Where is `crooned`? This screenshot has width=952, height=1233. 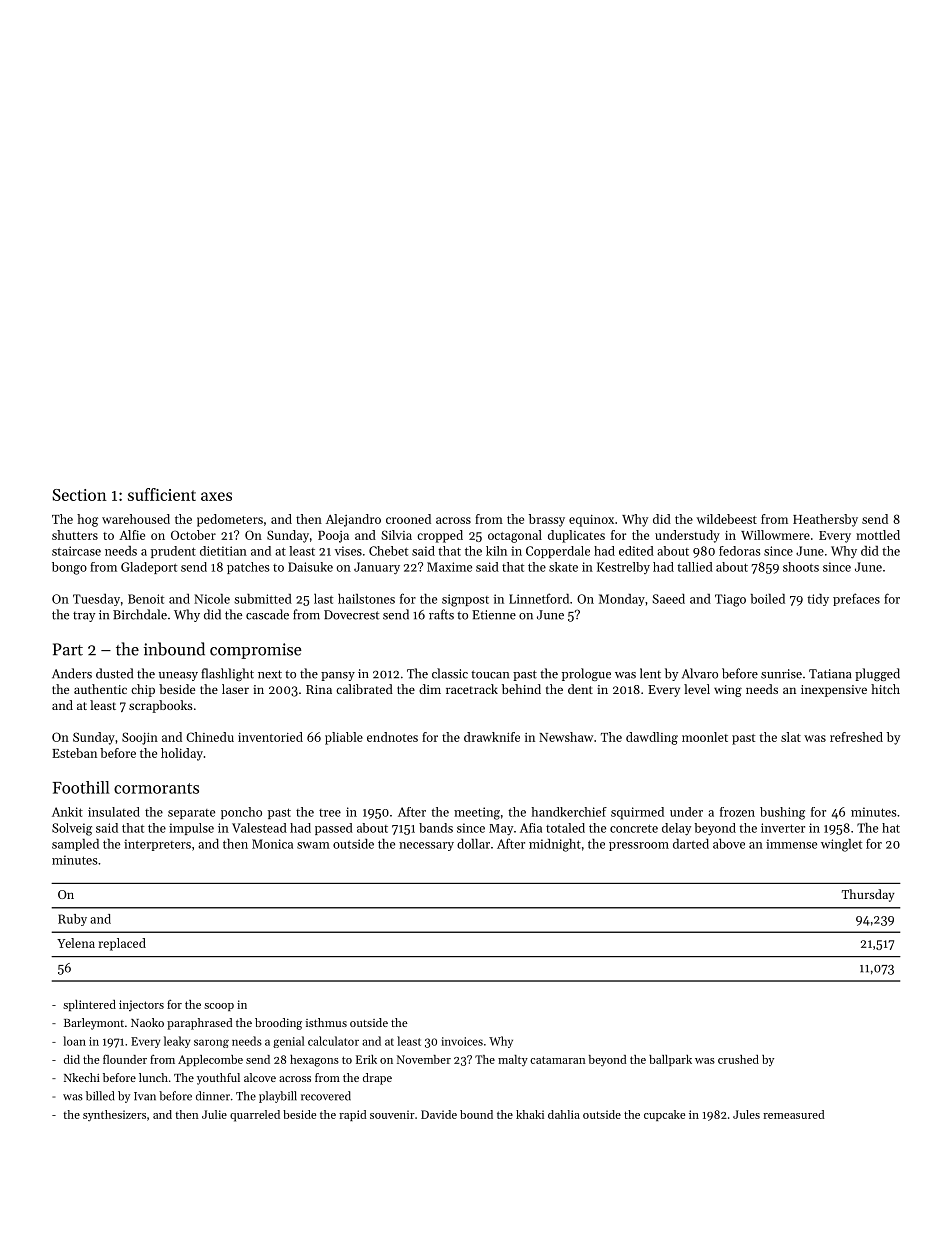
crooned is located at coordinates (408, 519).
